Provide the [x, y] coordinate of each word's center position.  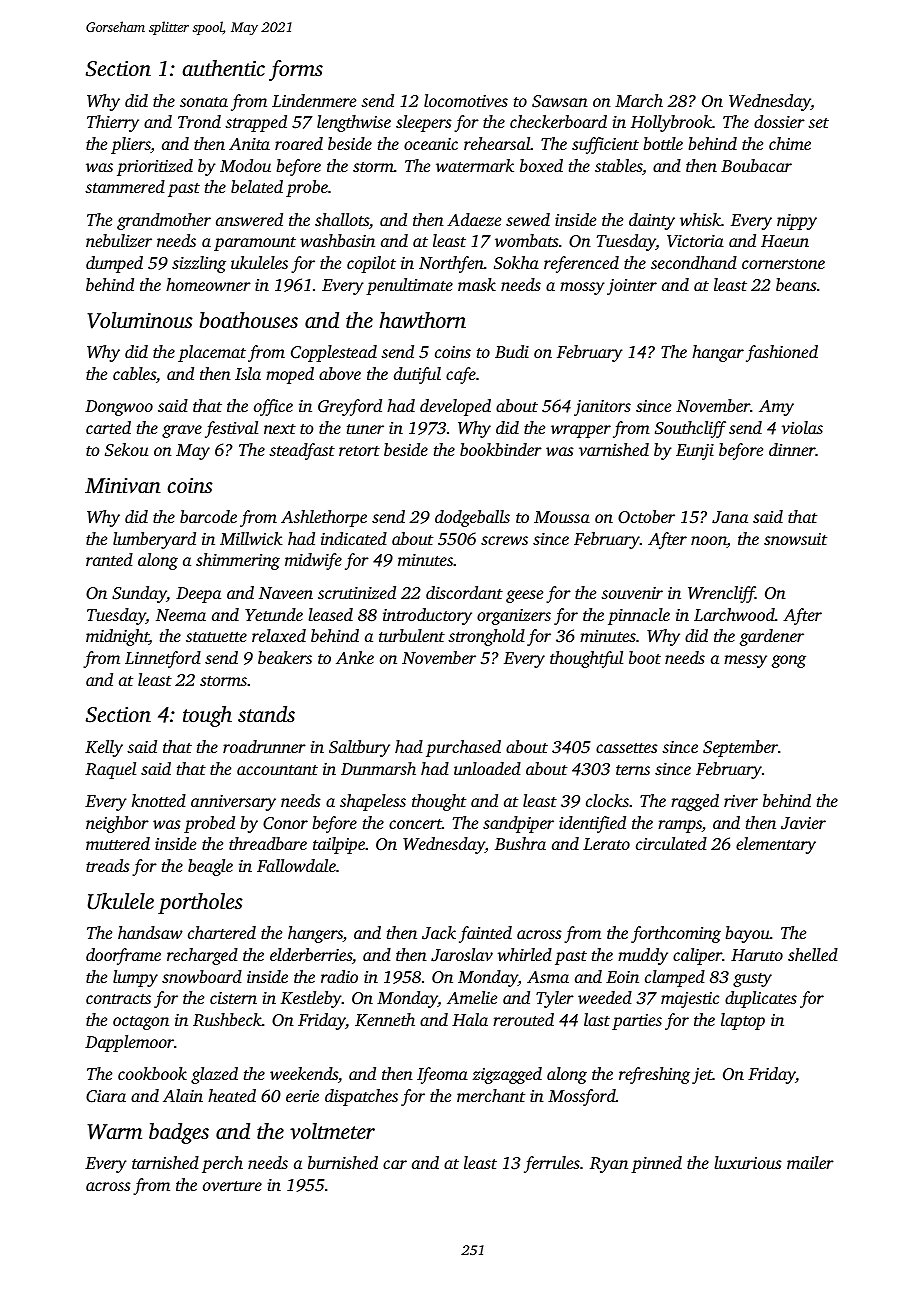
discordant [464, 592]
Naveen [286, 593]
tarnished [165, 1162]
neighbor [117, 824]
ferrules [552, 1164]
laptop [743, 1021]
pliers [131, 145]
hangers [315, 934]
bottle [663, 143]
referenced [581, 264]
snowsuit [795, 539]
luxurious [748, 1162]
